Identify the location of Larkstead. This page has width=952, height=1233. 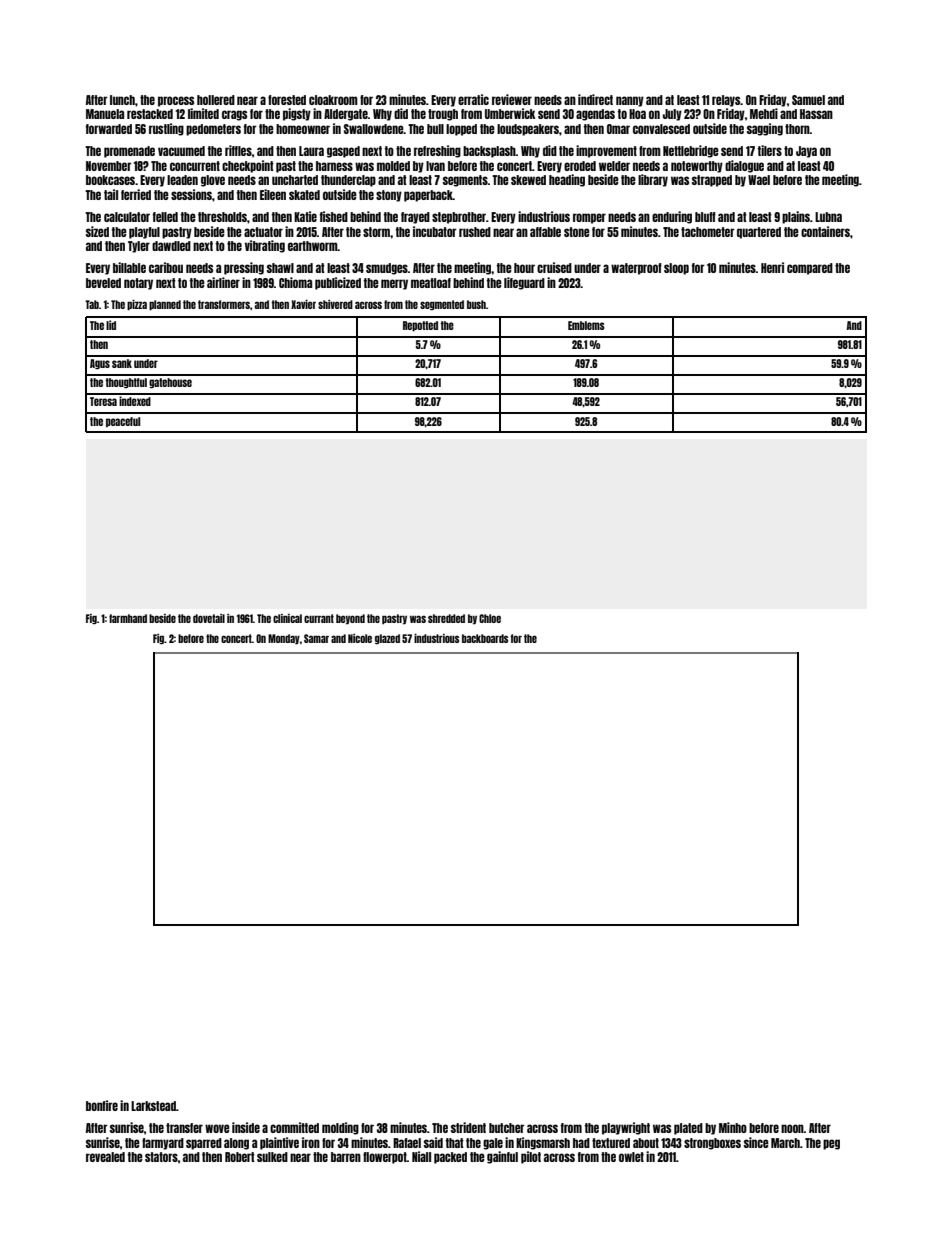
(153, 1106).
